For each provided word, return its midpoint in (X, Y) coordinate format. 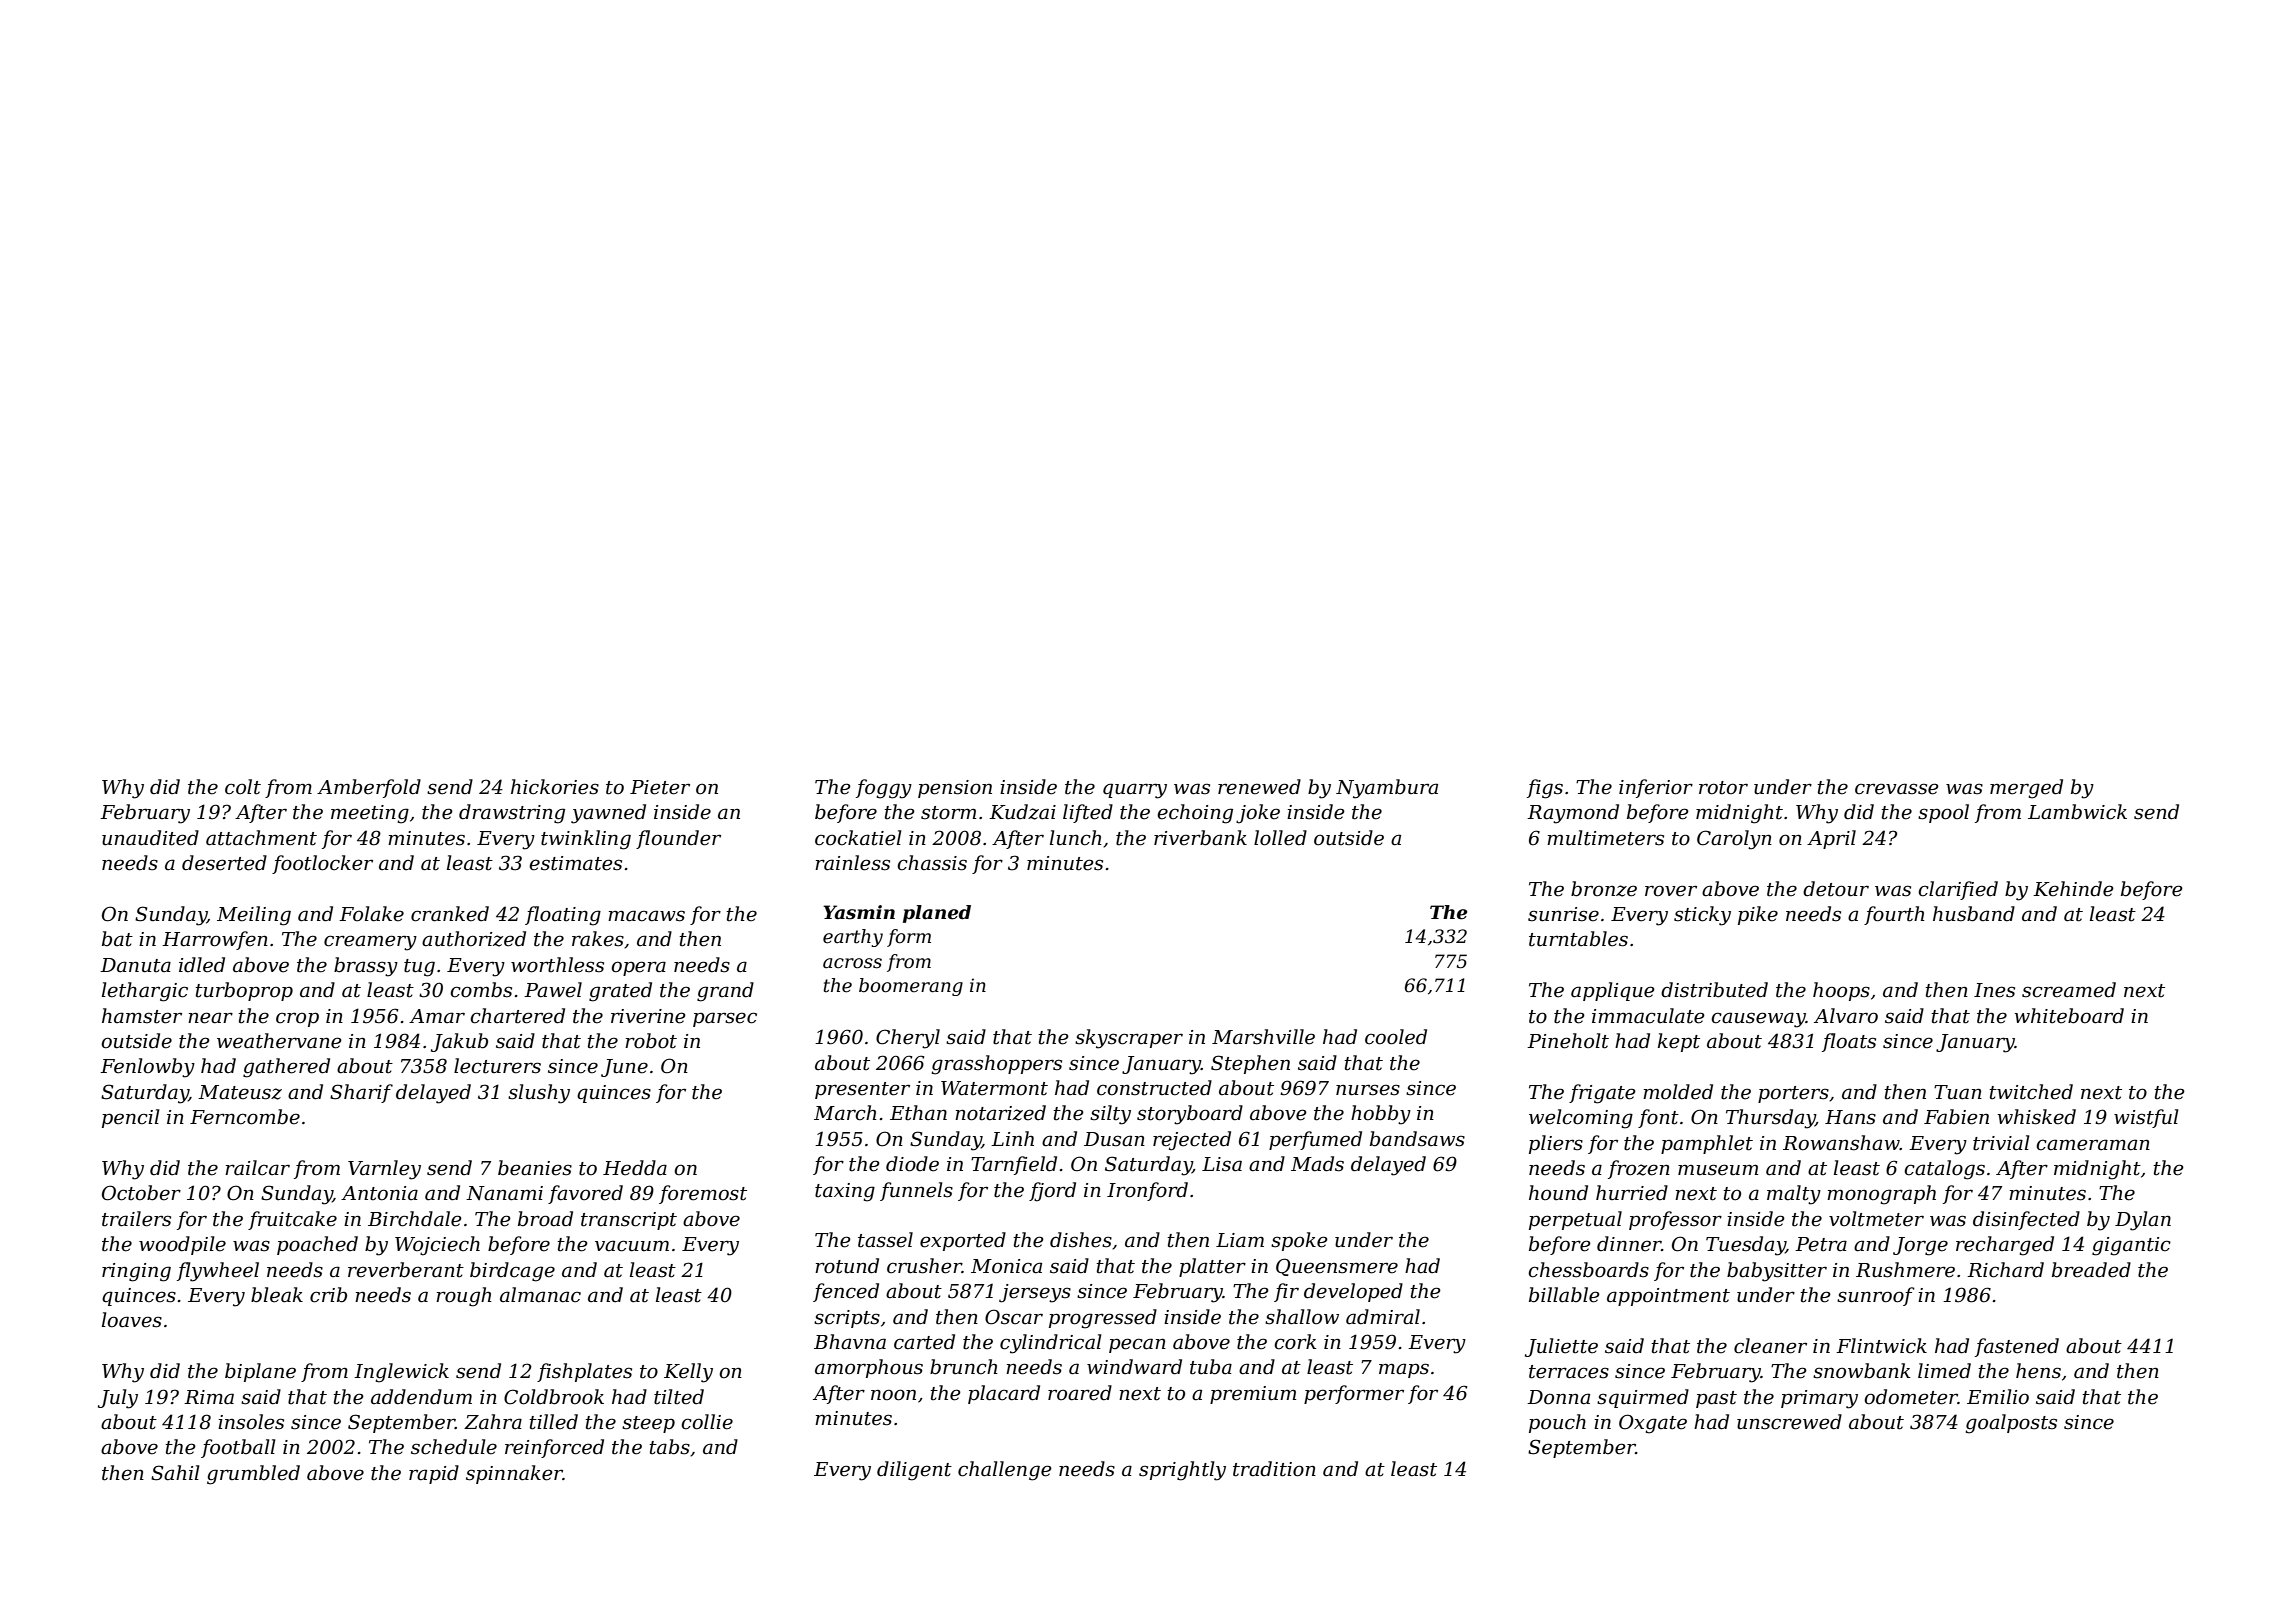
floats (1849, 1042)
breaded (2091, 1270)
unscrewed (1789, 1422)
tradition (1274, 1469)
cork (1295, 1342)
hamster (142, 1016)
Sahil (175, 1473)
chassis (932, 863)
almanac (540, 1295)
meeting (370, 814)
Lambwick (2077, 812)
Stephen (1250, 1064)
